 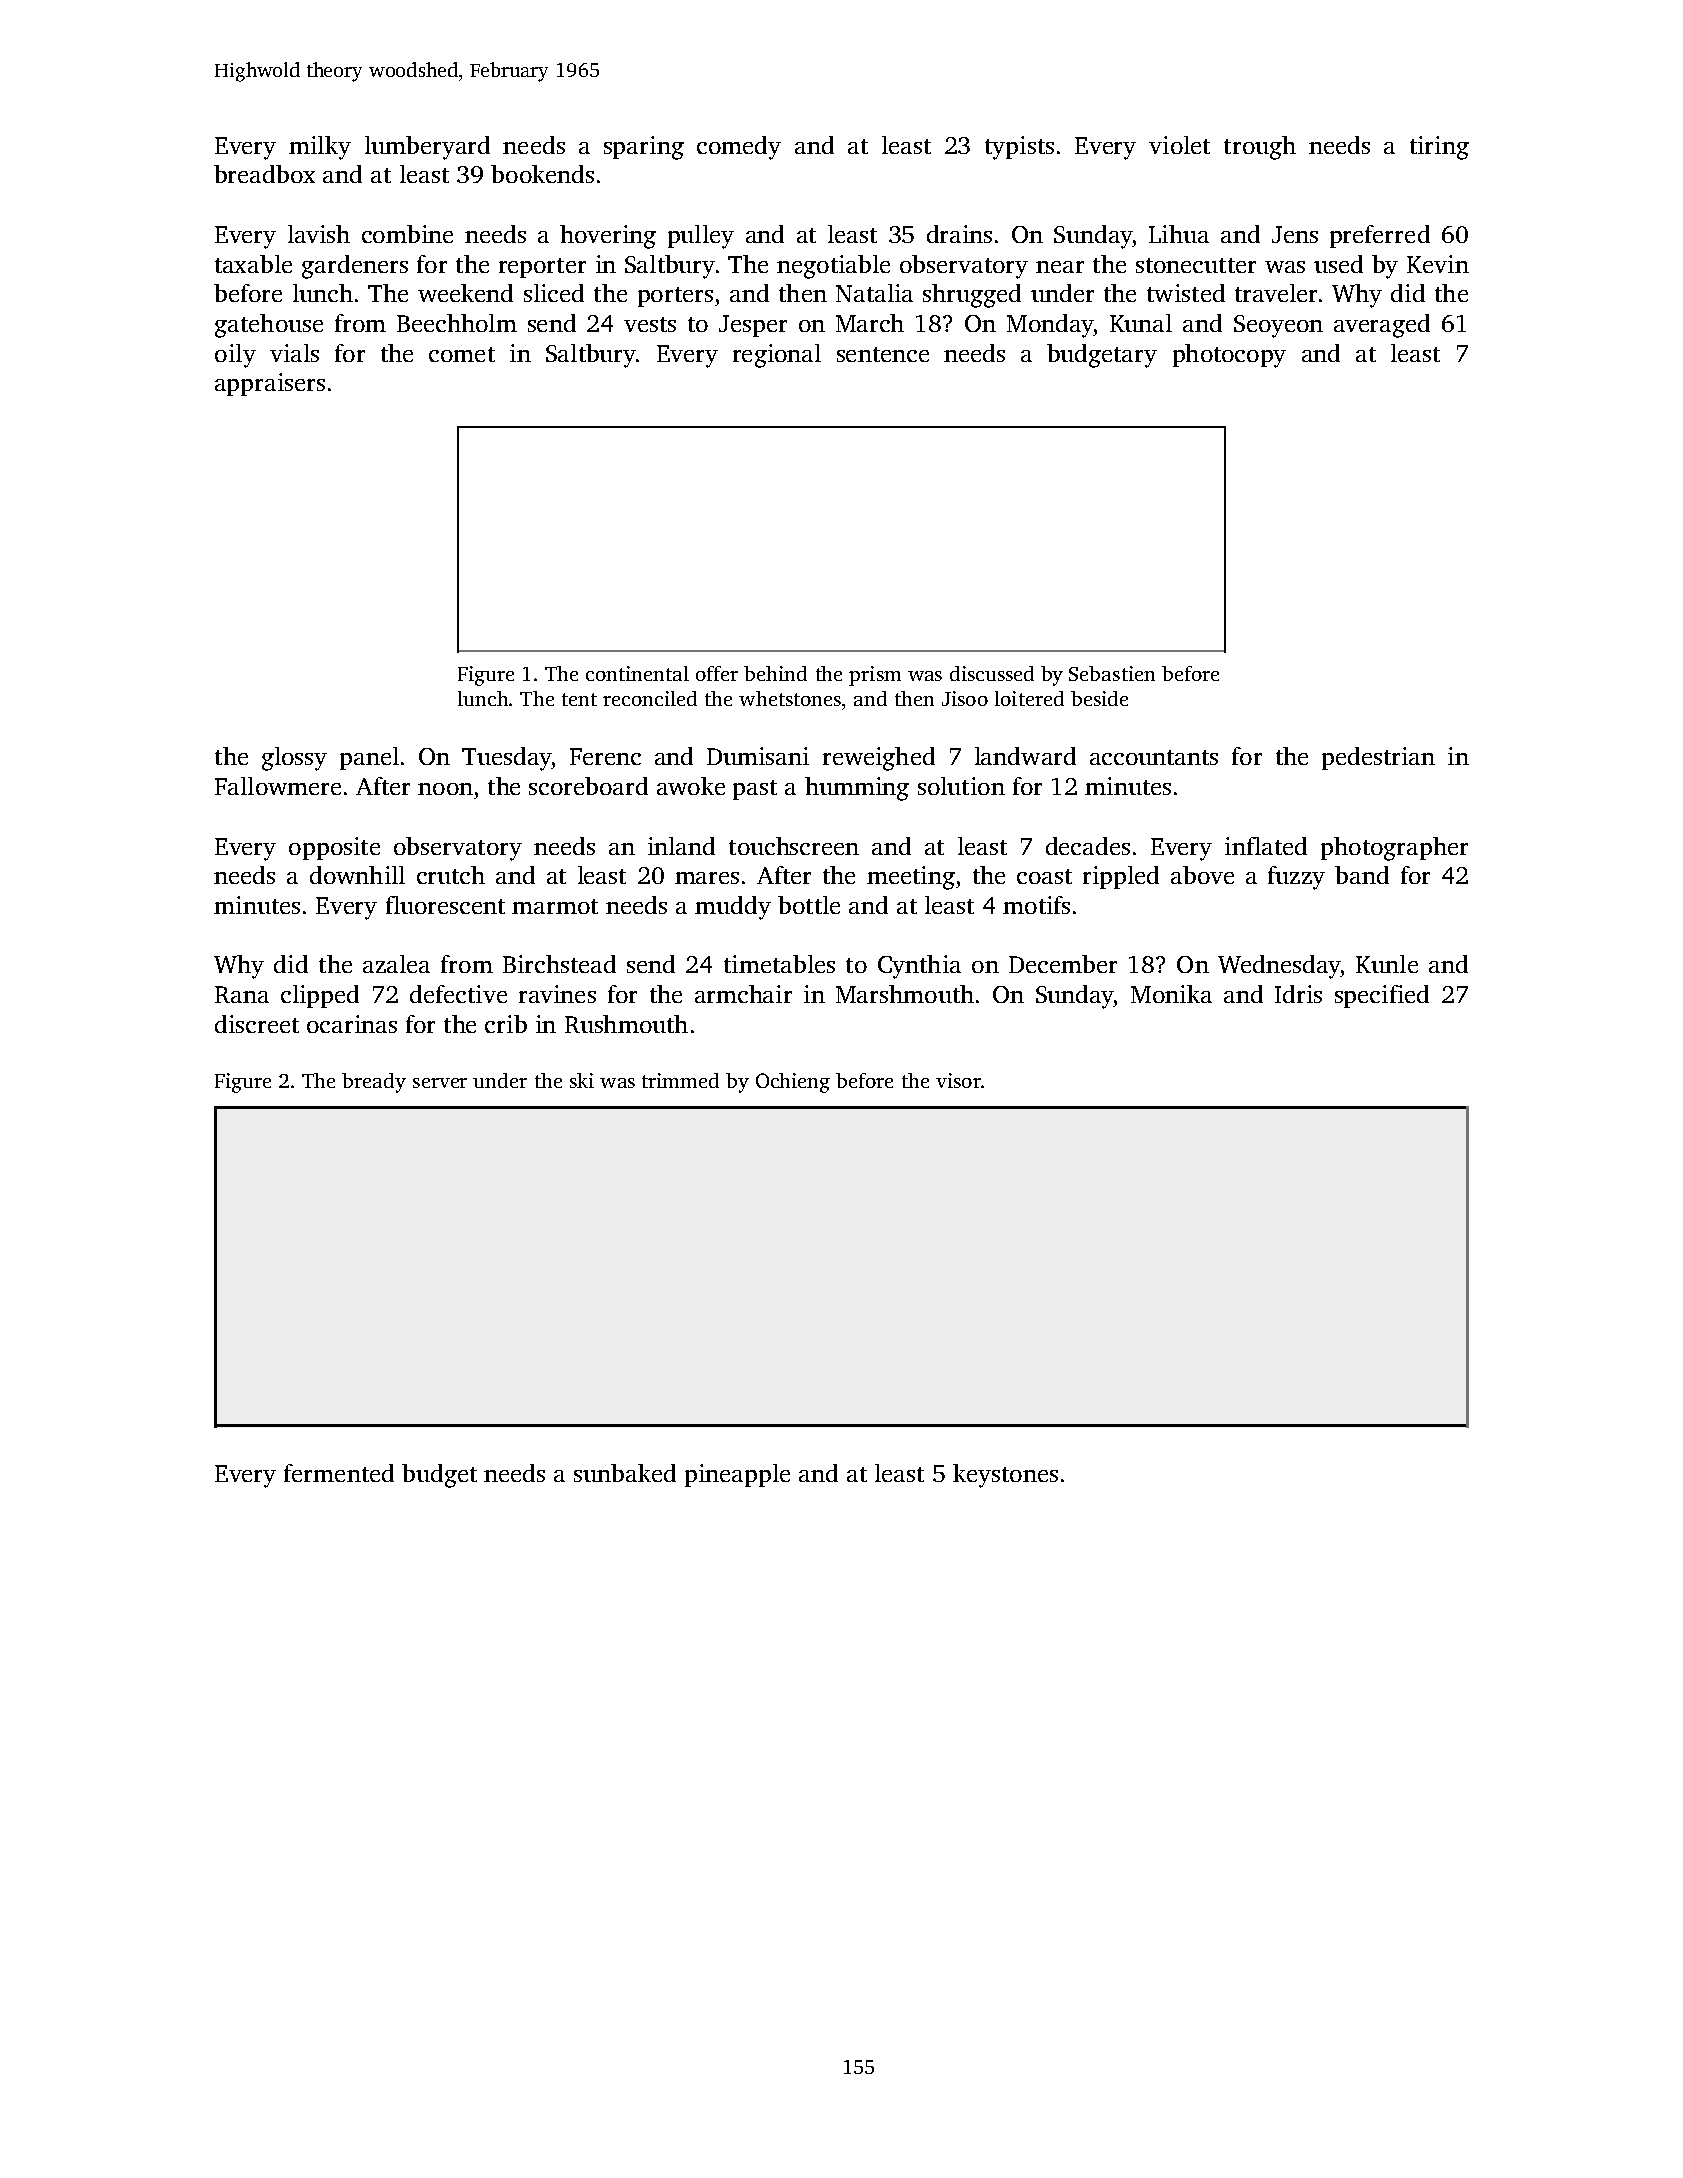 I want to click on comet, so click(x=462, y=354).
